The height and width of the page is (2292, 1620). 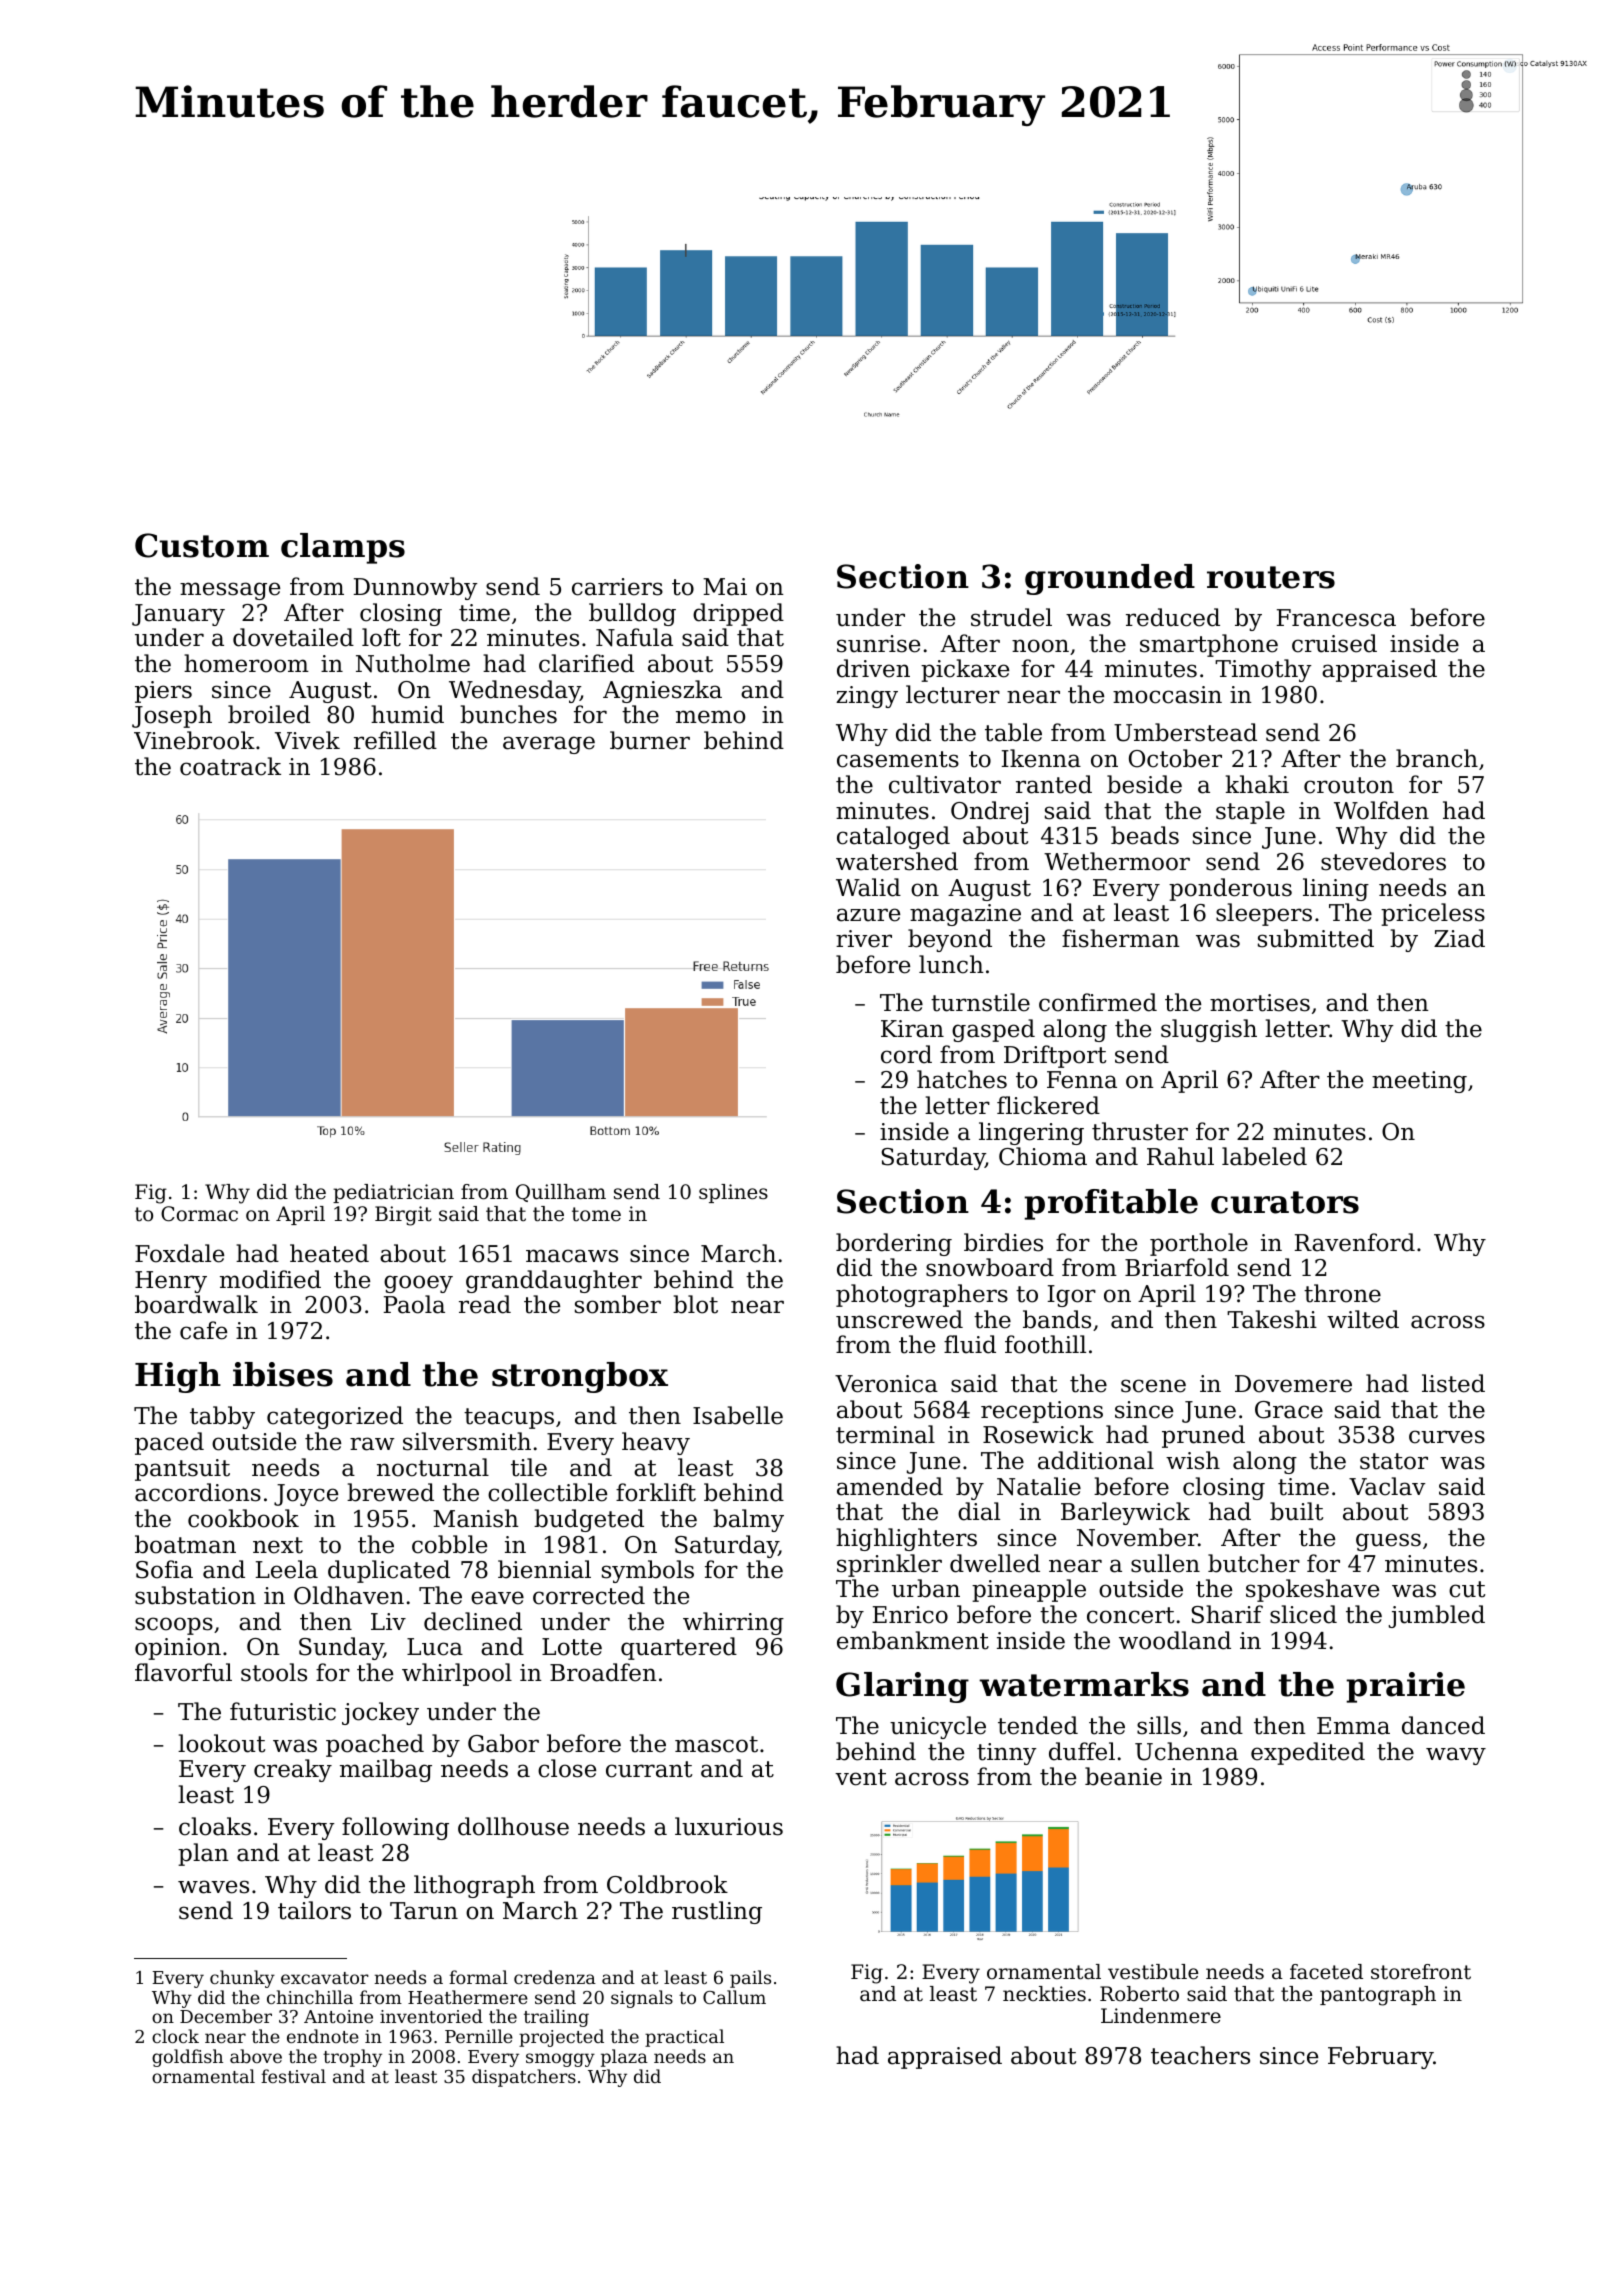 What do you see at coordinates (867, 697) in the page?
I see `zingy` at bounding box center [867, 697].
